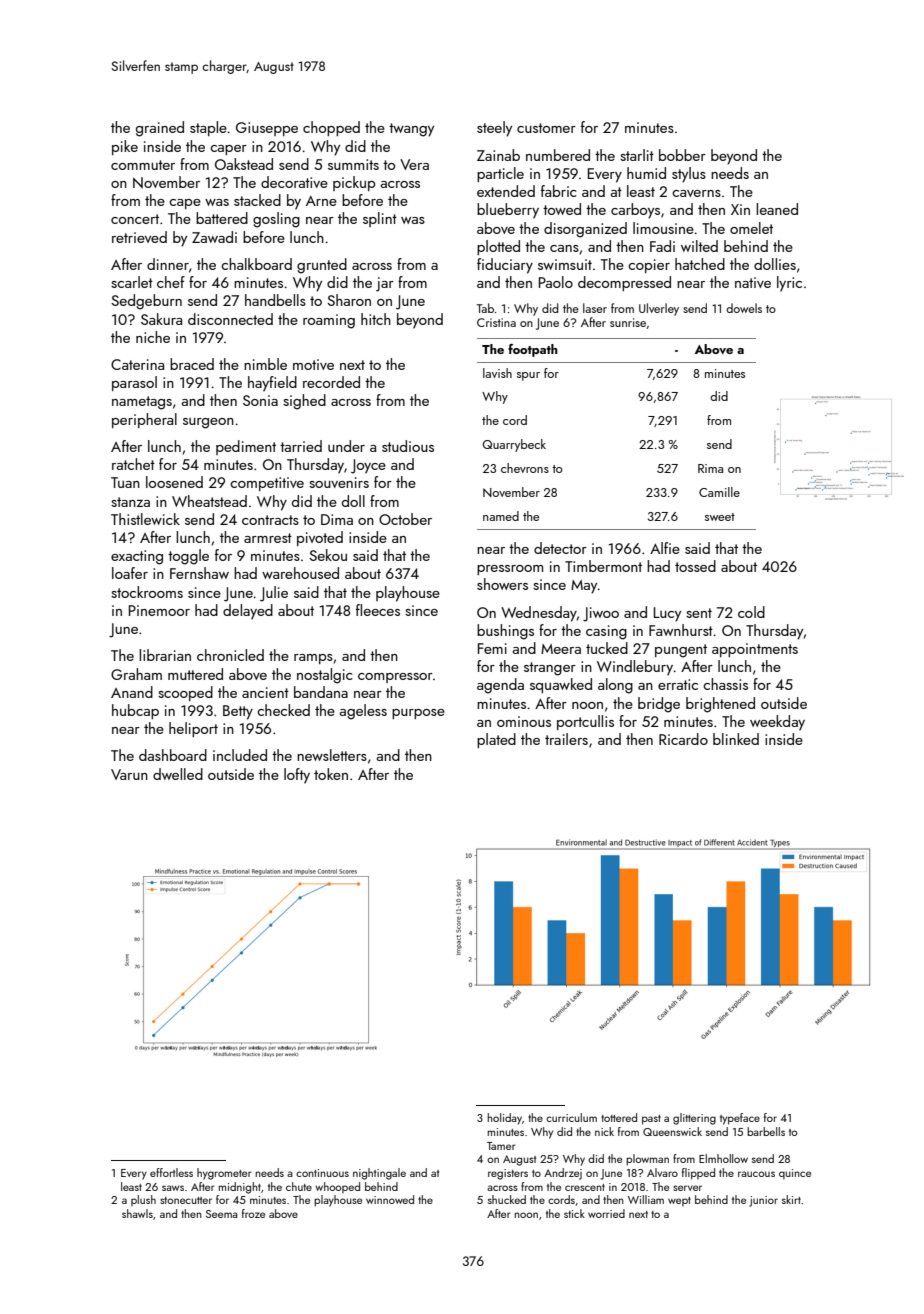  Describe the element at coordinates (363, 712) in the screenshot. I see `ageless` at that location.
